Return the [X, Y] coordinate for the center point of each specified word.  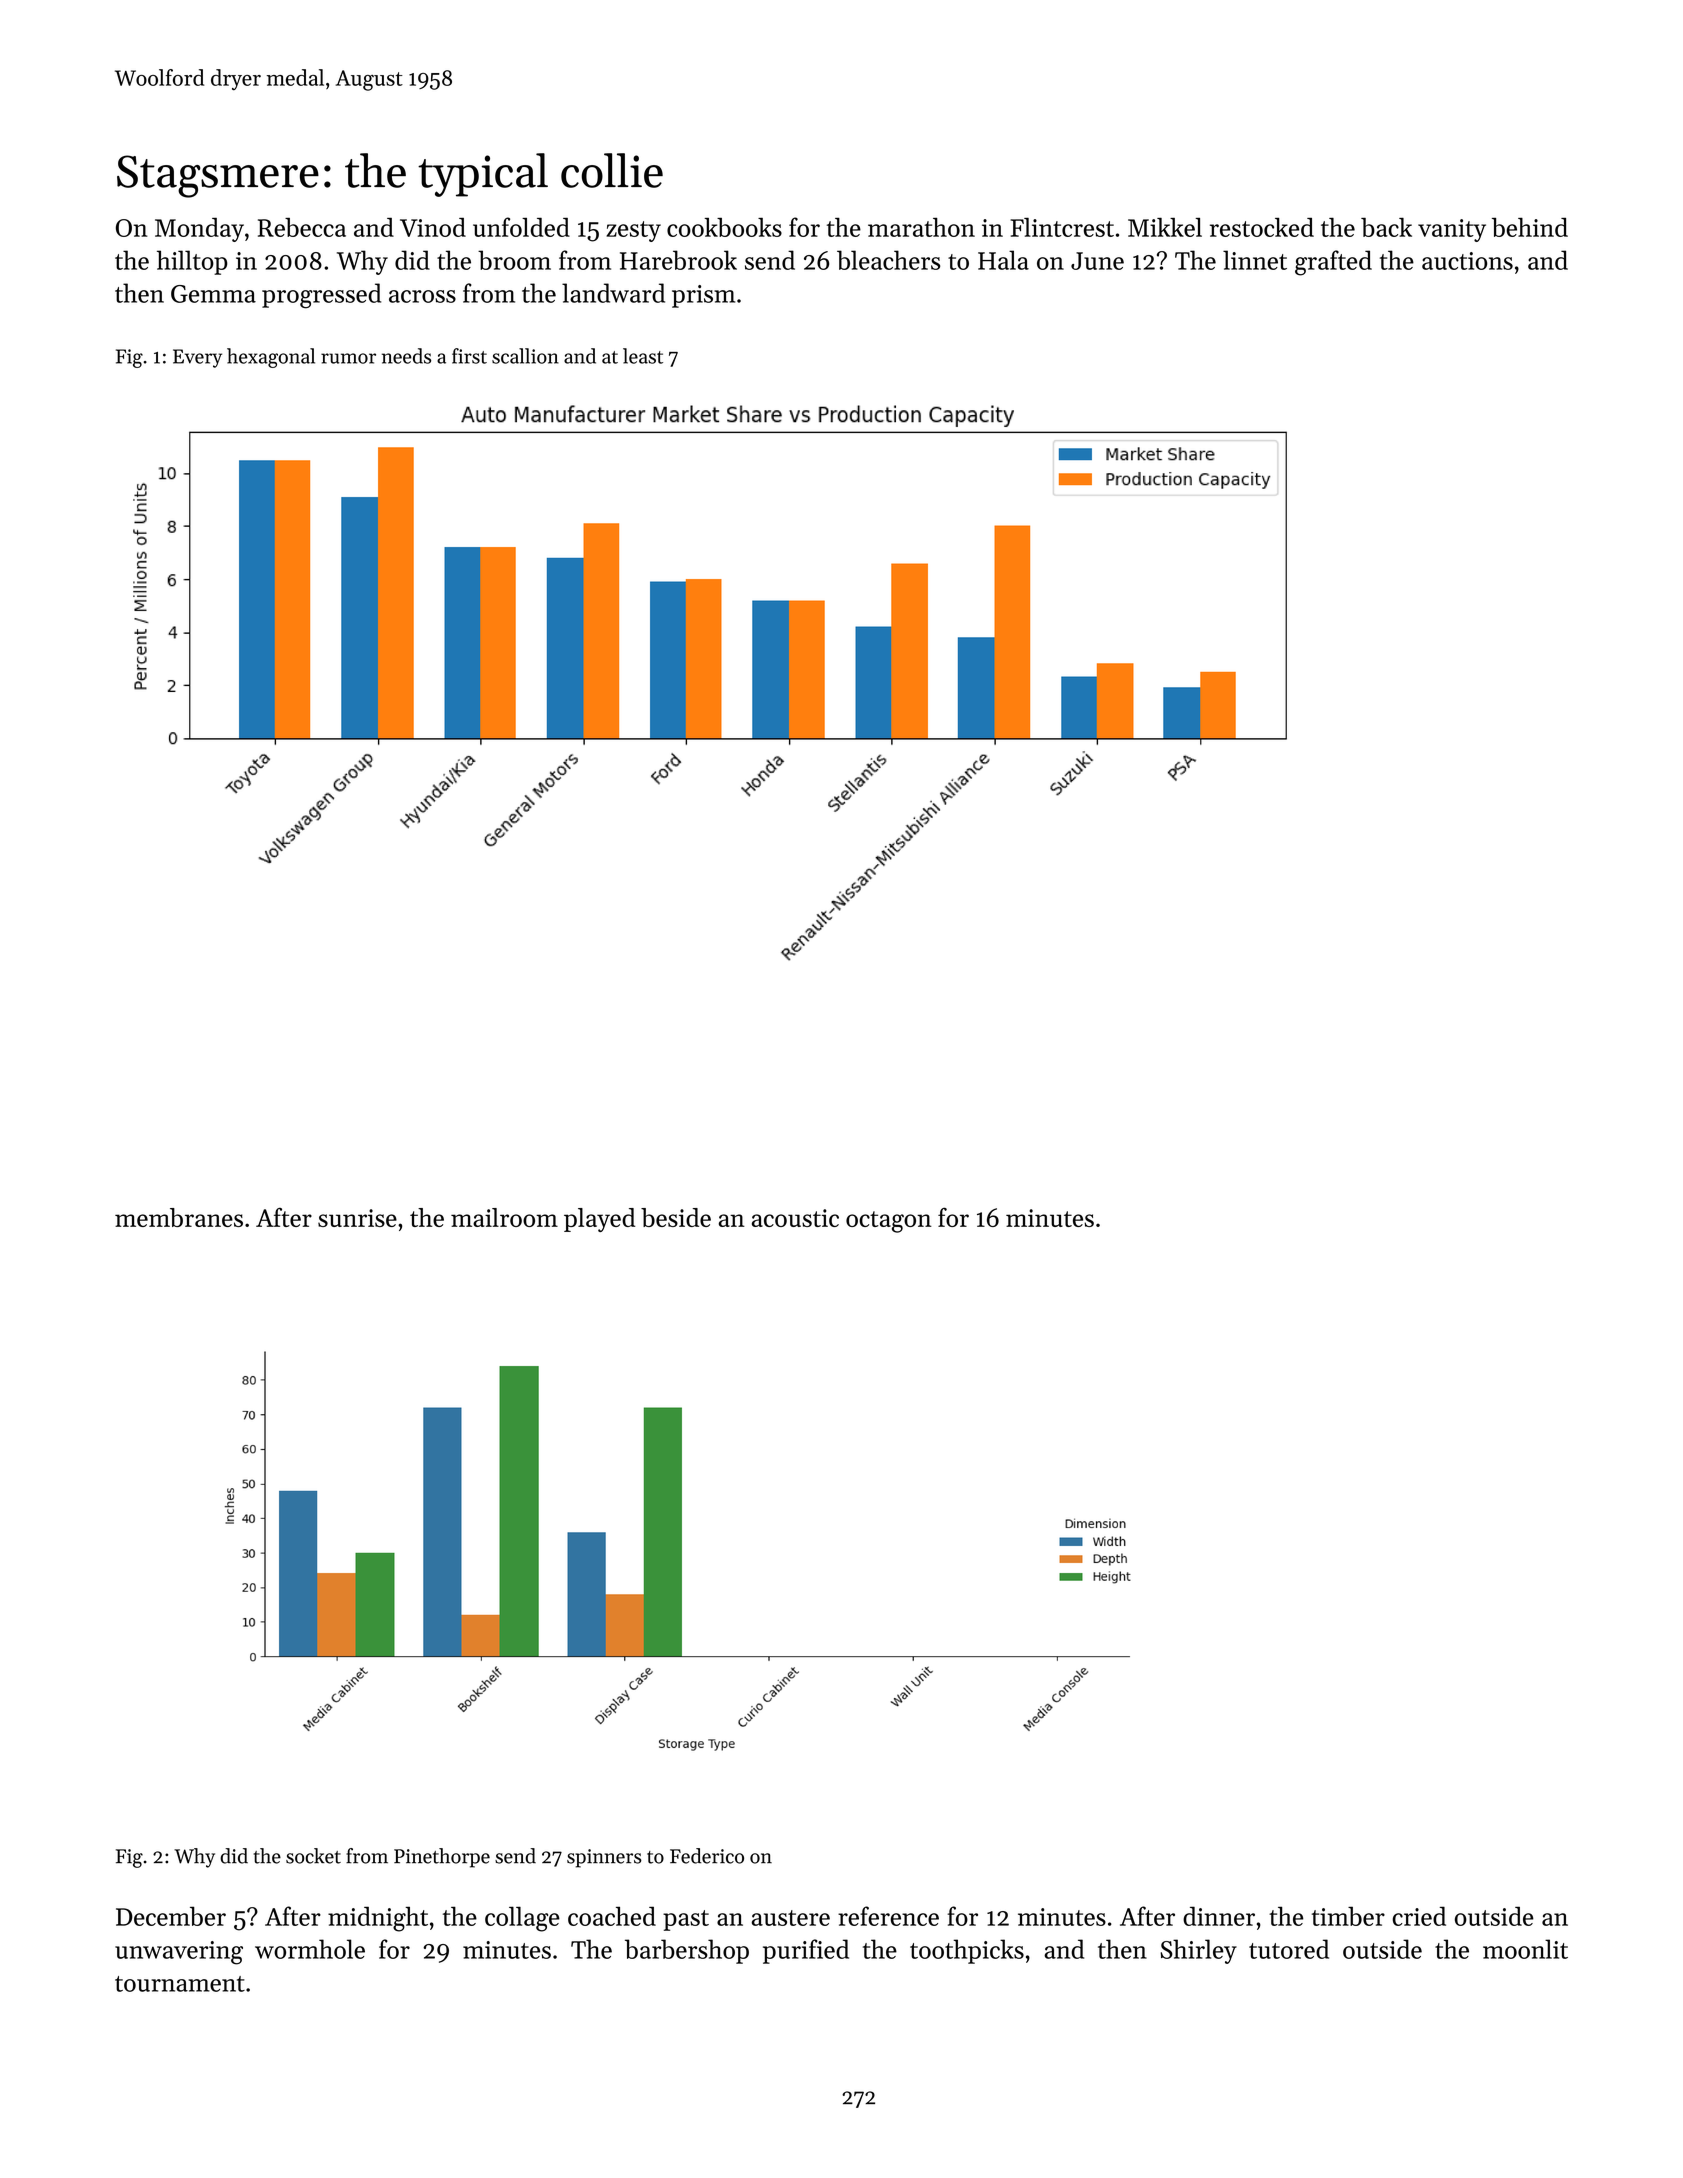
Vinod [433, 227]
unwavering [179, 1953]
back [1386, 227]
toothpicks [967, 1951]
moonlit [1525, 1949]
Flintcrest [1062, 227]
